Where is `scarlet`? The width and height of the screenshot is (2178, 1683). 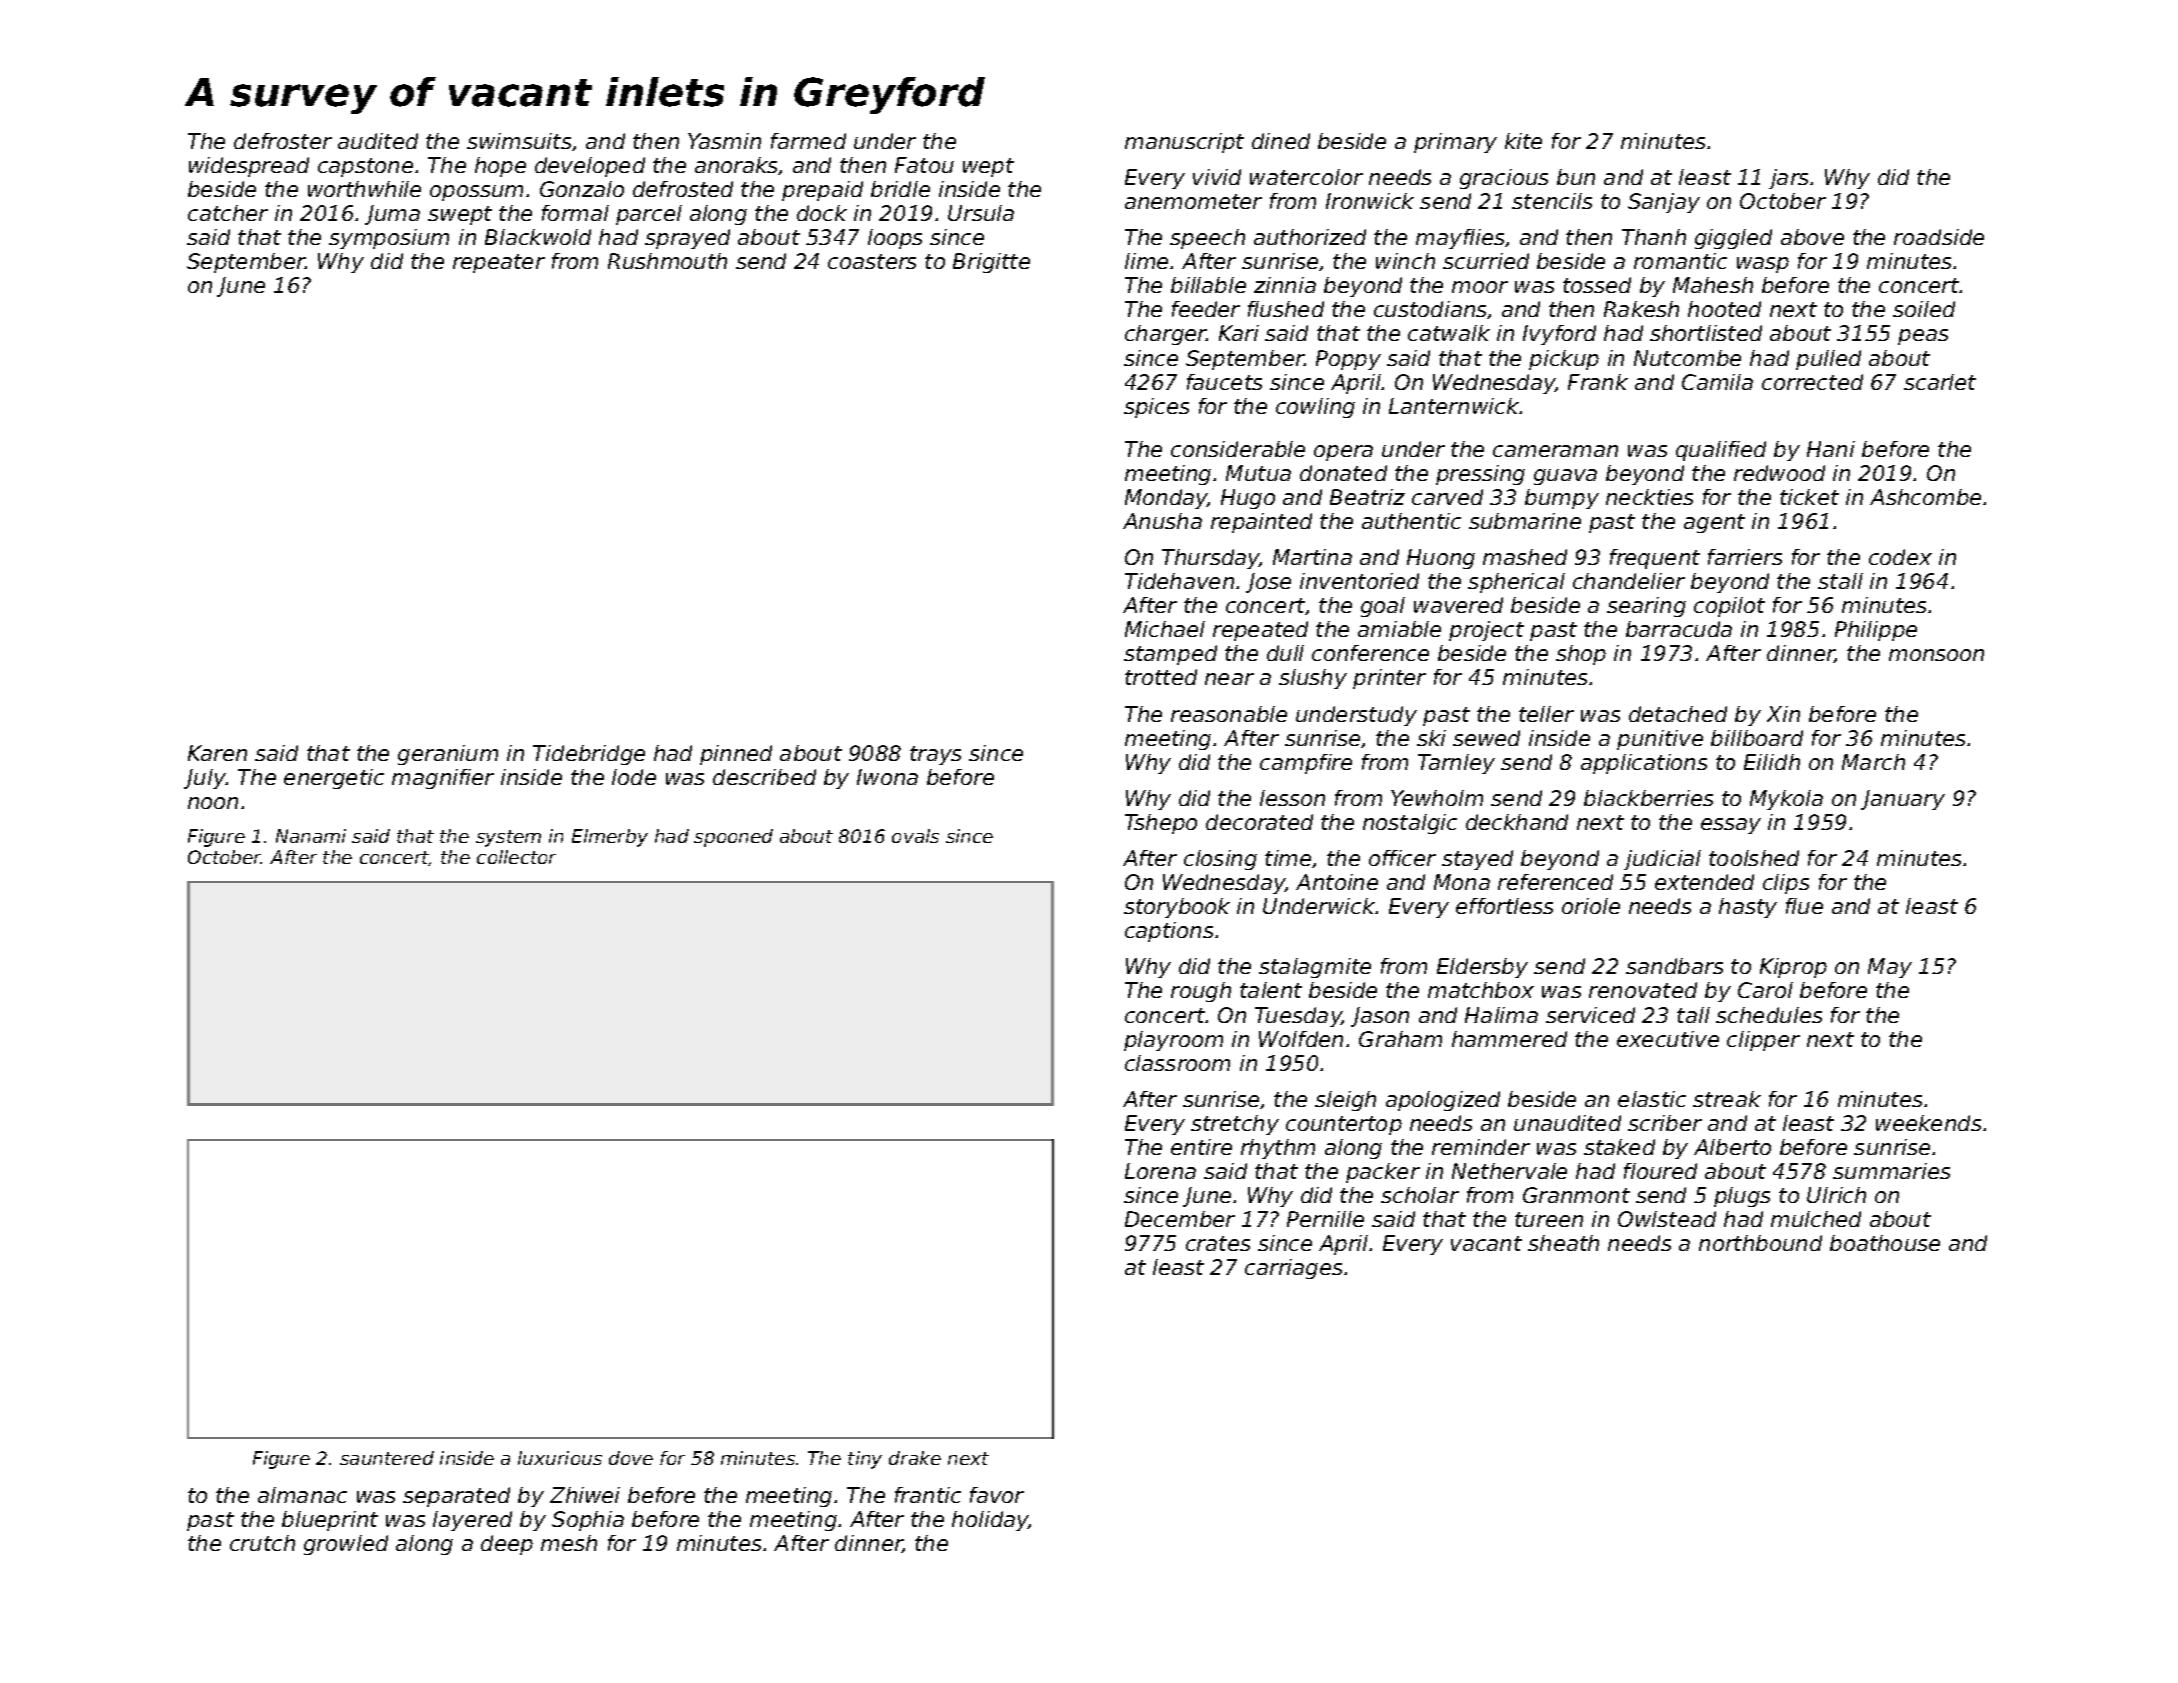 scarlet is located at coordinates (1940, 382).
